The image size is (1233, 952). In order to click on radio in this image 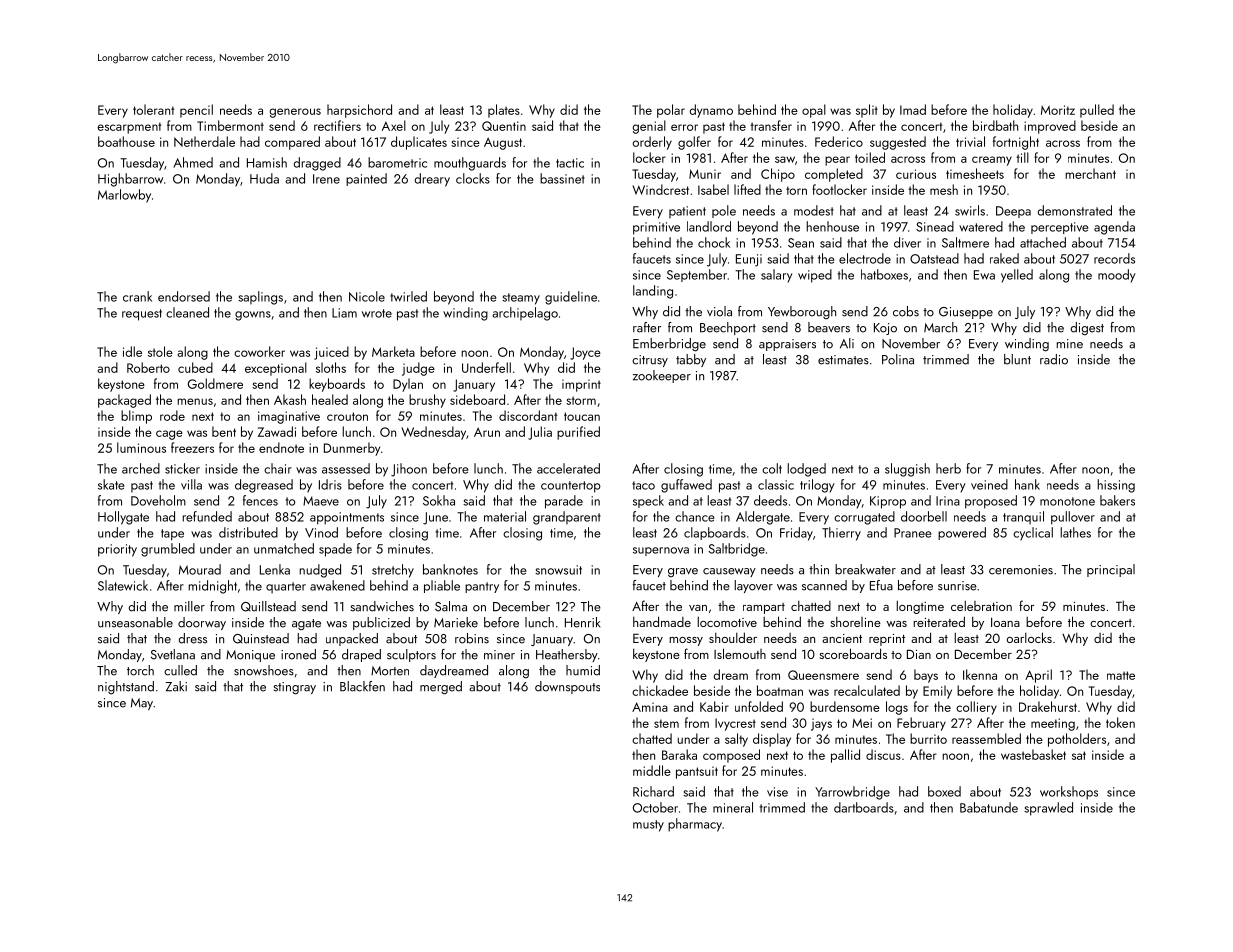, I will do `click(1054, 359)`.
